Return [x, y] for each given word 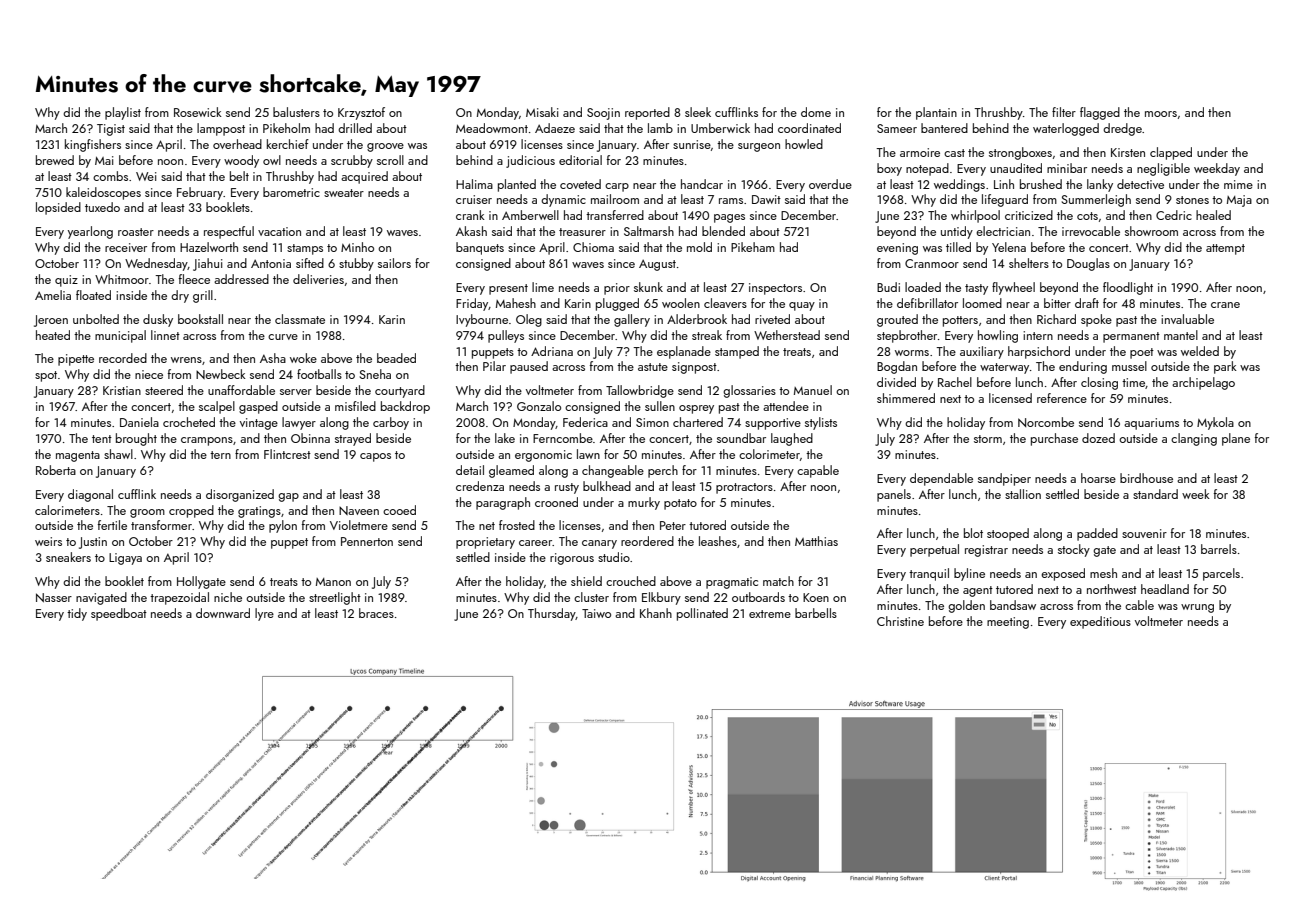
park [1225, 367]
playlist [123, 113]
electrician [1003, 231]
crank [470, 215]
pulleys [506, 336]
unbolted [96, 319]
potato [680, 504]
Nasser [54, 597]
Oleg [529, 320]
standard [1155, 494]
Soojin [603, 114]
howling [998, 336]
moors [1161, 114]
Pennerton [367, 541]
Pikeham [753, 247]
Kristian [122, 390]
